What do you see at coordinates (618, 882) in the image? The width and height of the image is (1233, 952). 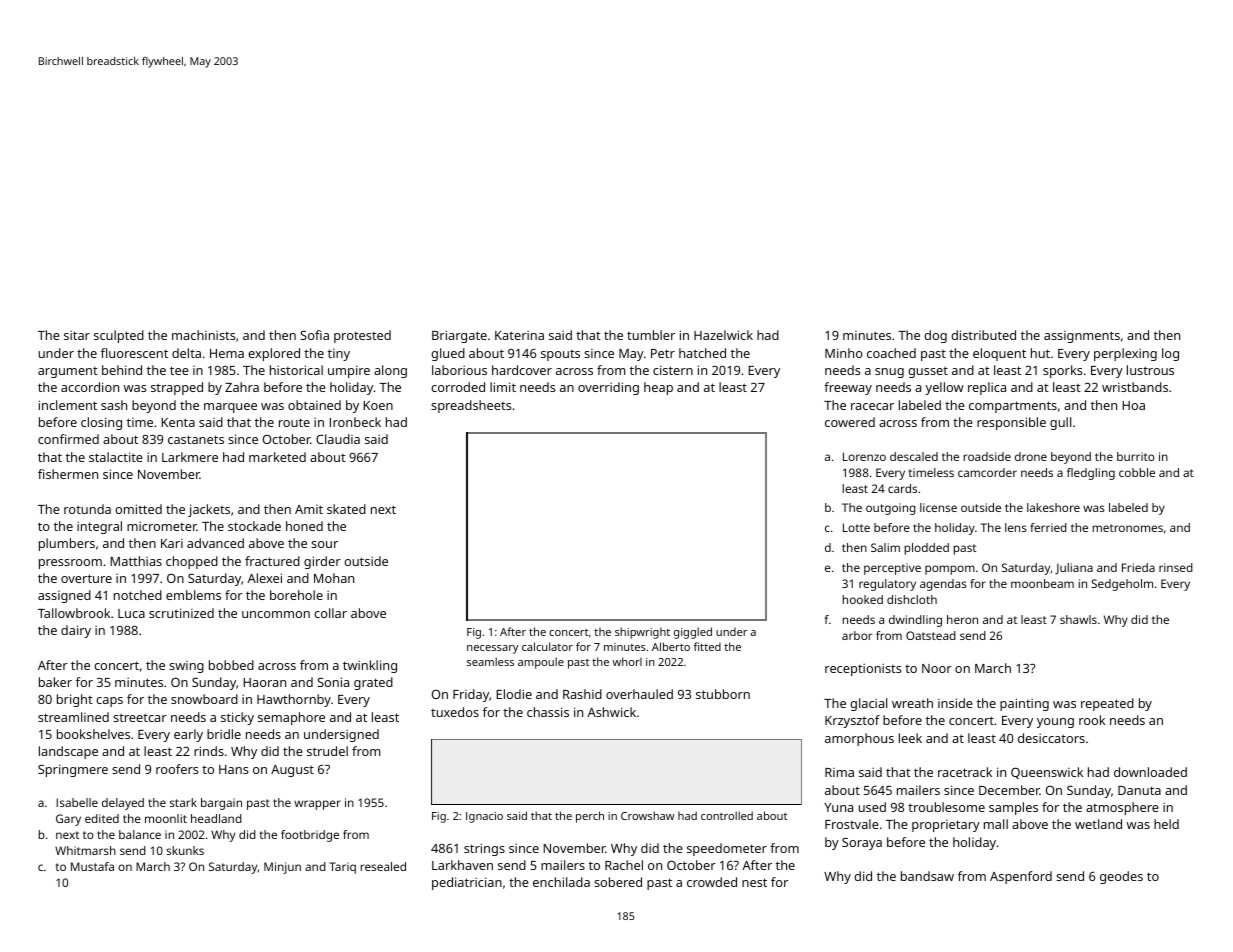 I see `sobered` at bounding box center [618, 882].
